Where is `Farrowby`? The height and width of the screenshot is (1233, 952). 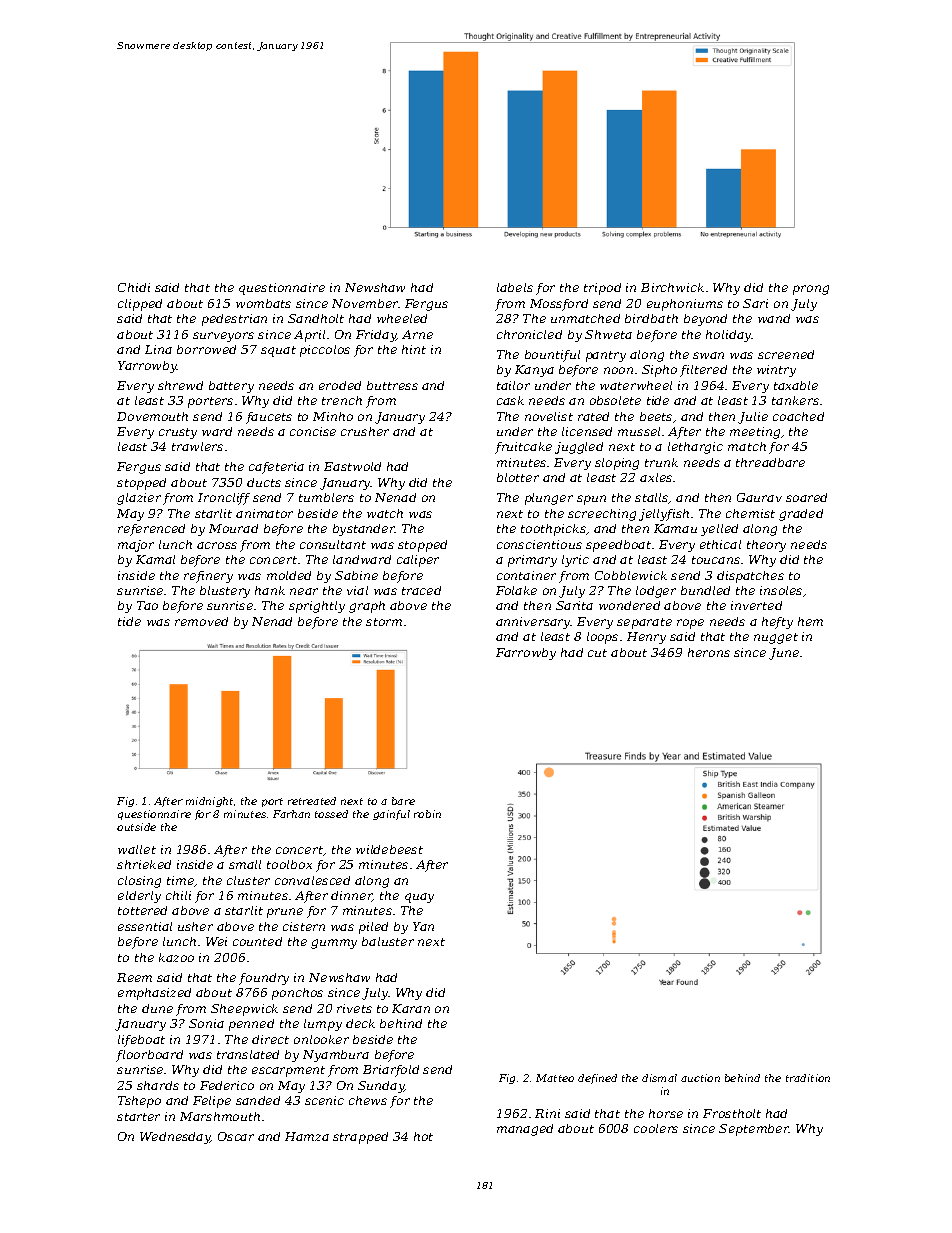 Farrowby is located at coordinates (526, 654).
